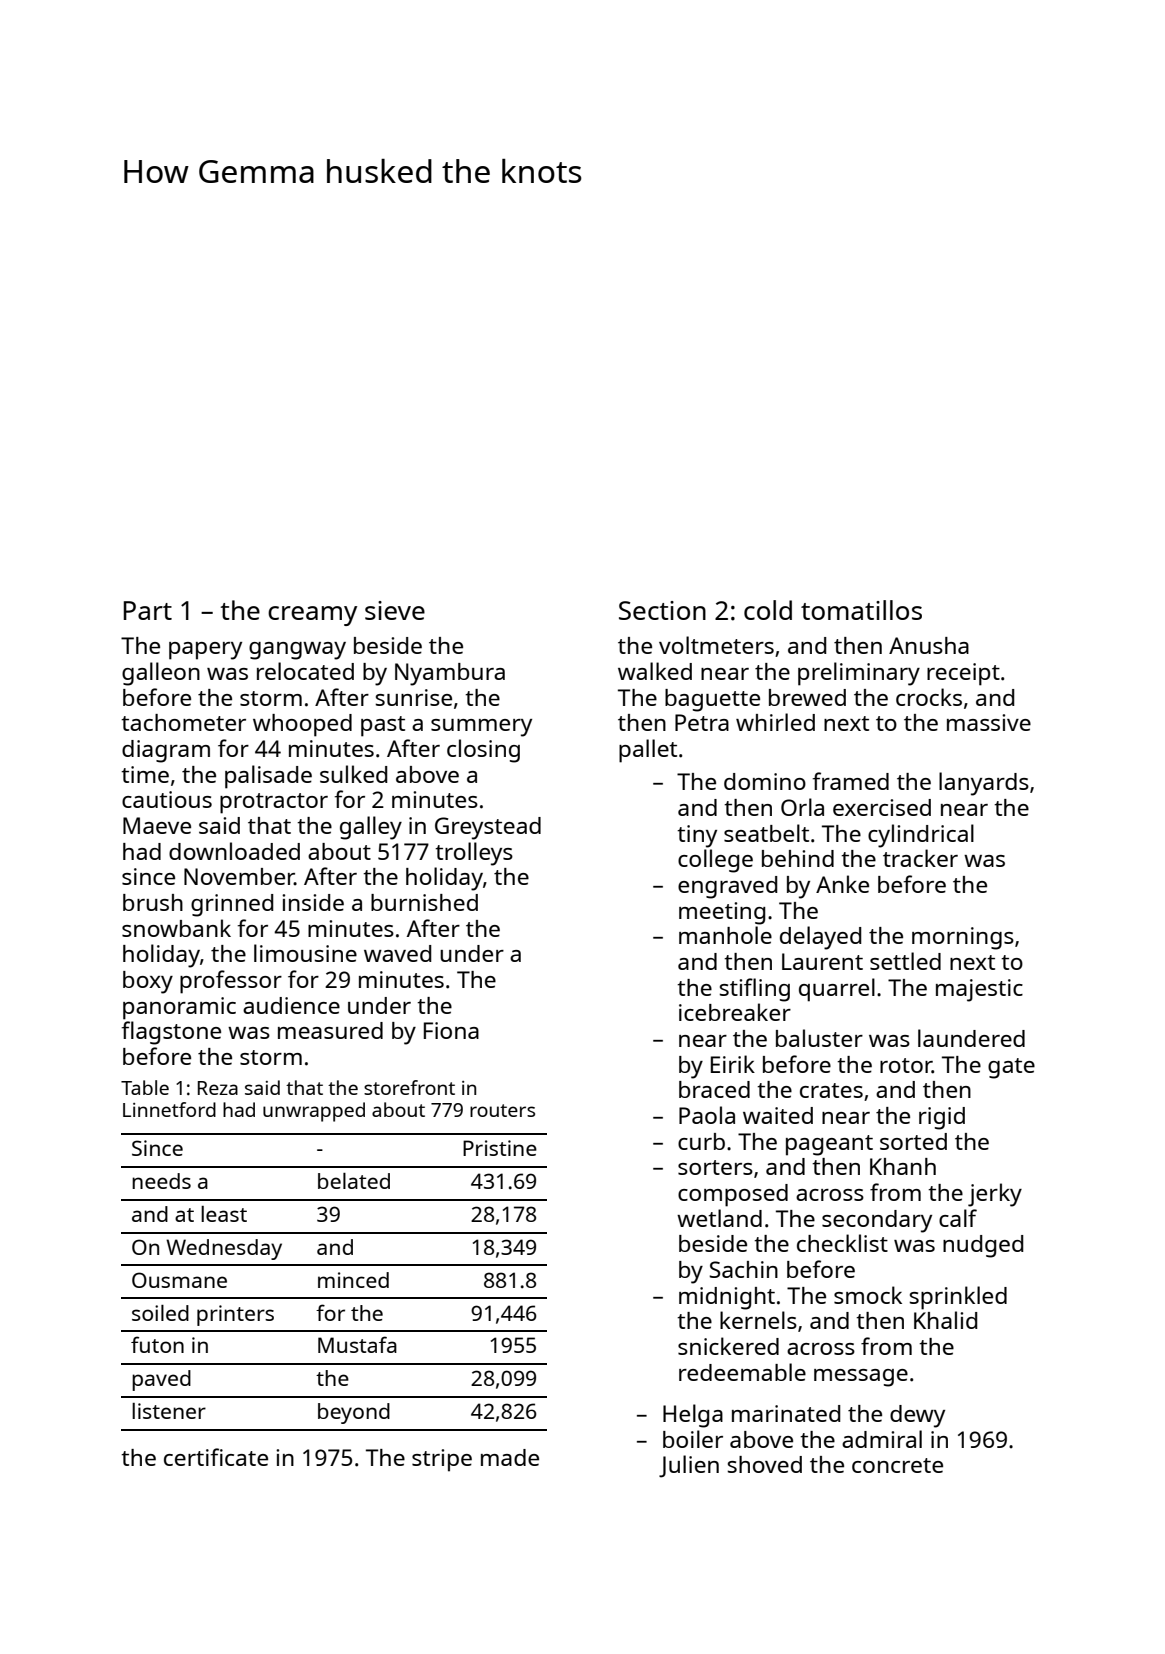  I want to click on calf, so click(958, 1218).
